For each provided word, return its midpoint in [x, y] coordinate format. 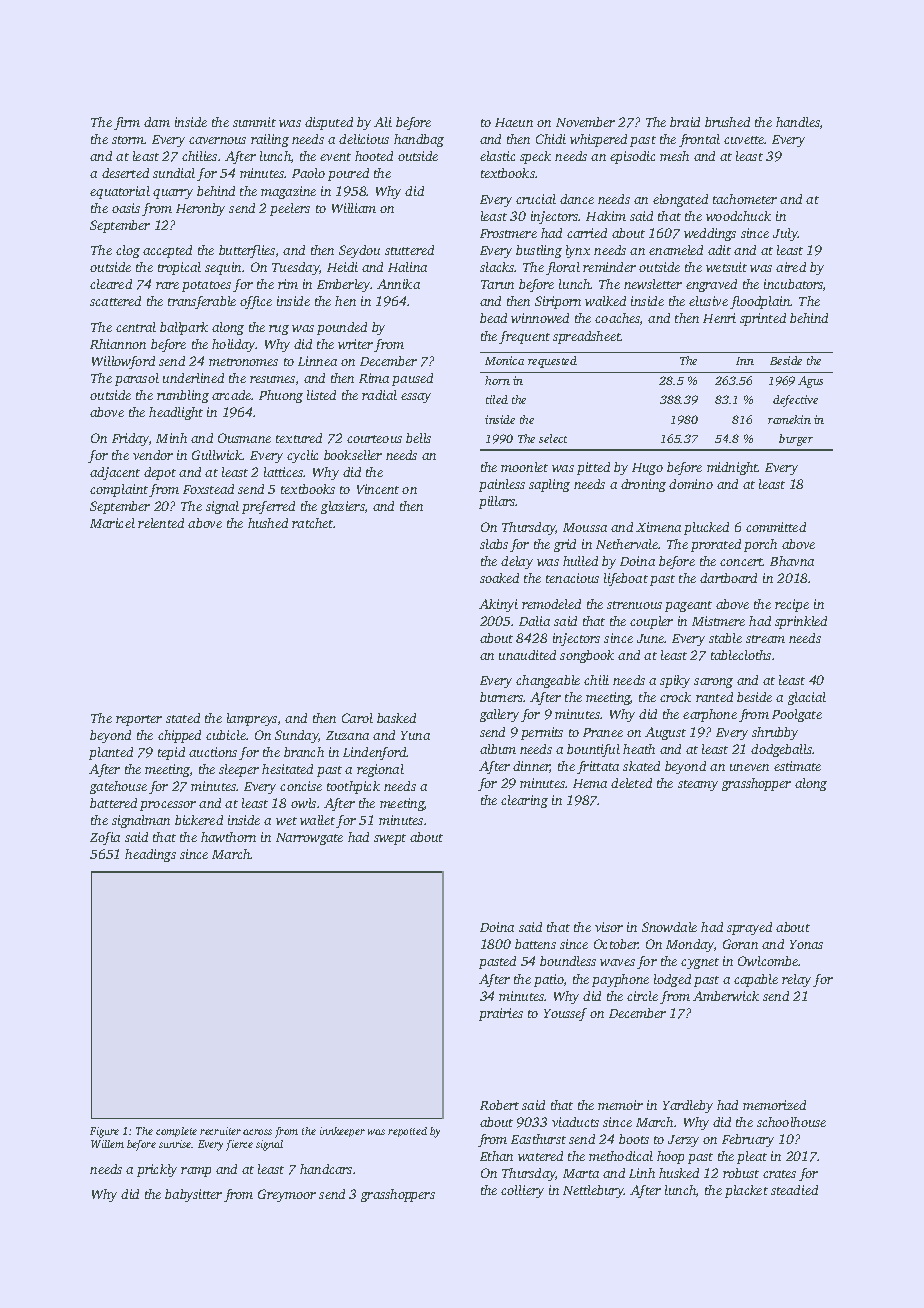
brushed [727, 122]
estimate [797, 766]
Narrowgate [309, 839]
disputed [329, 123]
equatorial [120, 192]
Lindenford [375, 753]
